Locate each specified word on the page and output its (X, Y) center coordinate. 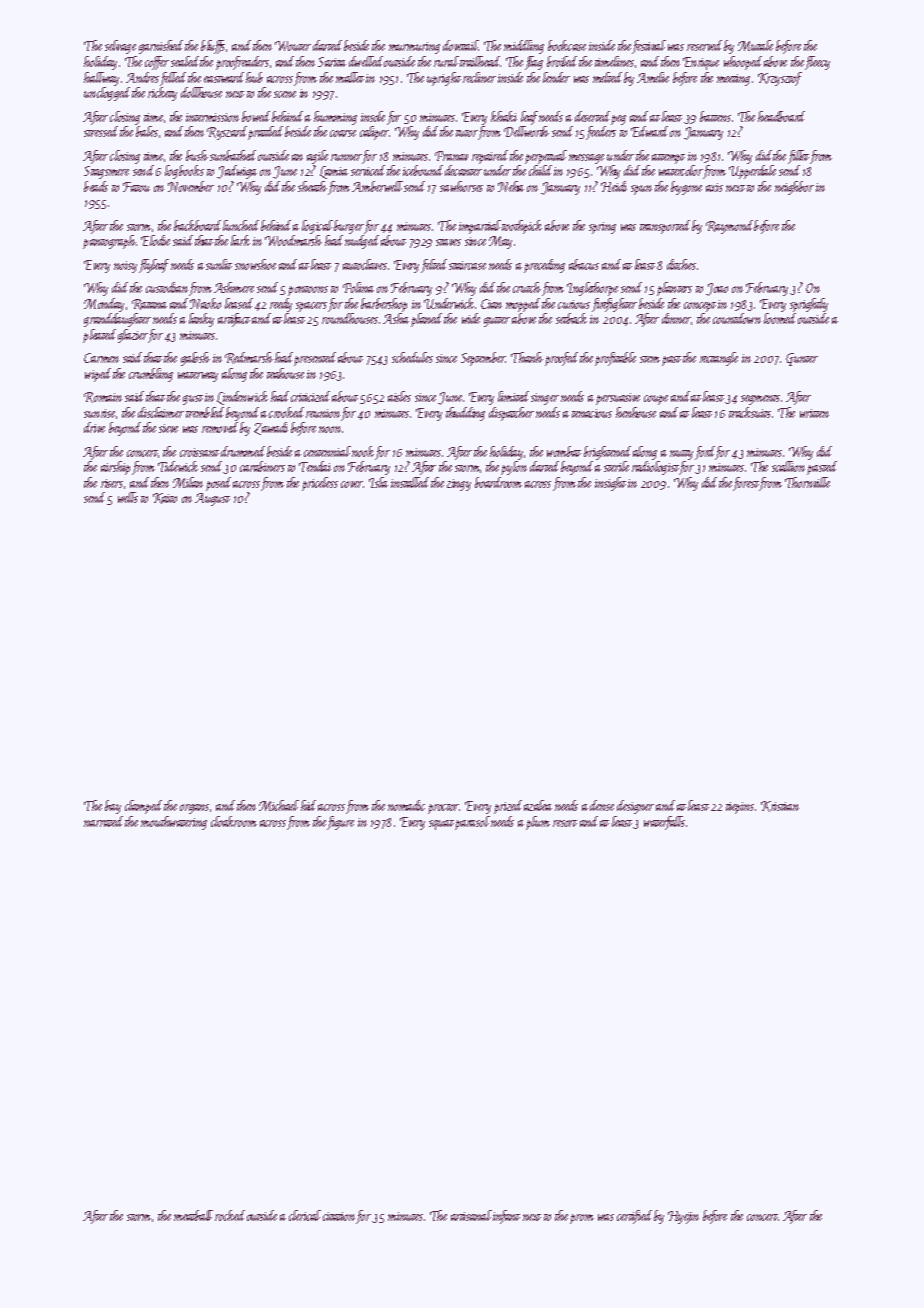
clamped (143, 807)
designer (635, 807)
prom (582, 1219)
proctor (444, 809)
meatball (193, 1215)
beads (96, 186)
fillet (798, 157)
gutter (497, 322)
